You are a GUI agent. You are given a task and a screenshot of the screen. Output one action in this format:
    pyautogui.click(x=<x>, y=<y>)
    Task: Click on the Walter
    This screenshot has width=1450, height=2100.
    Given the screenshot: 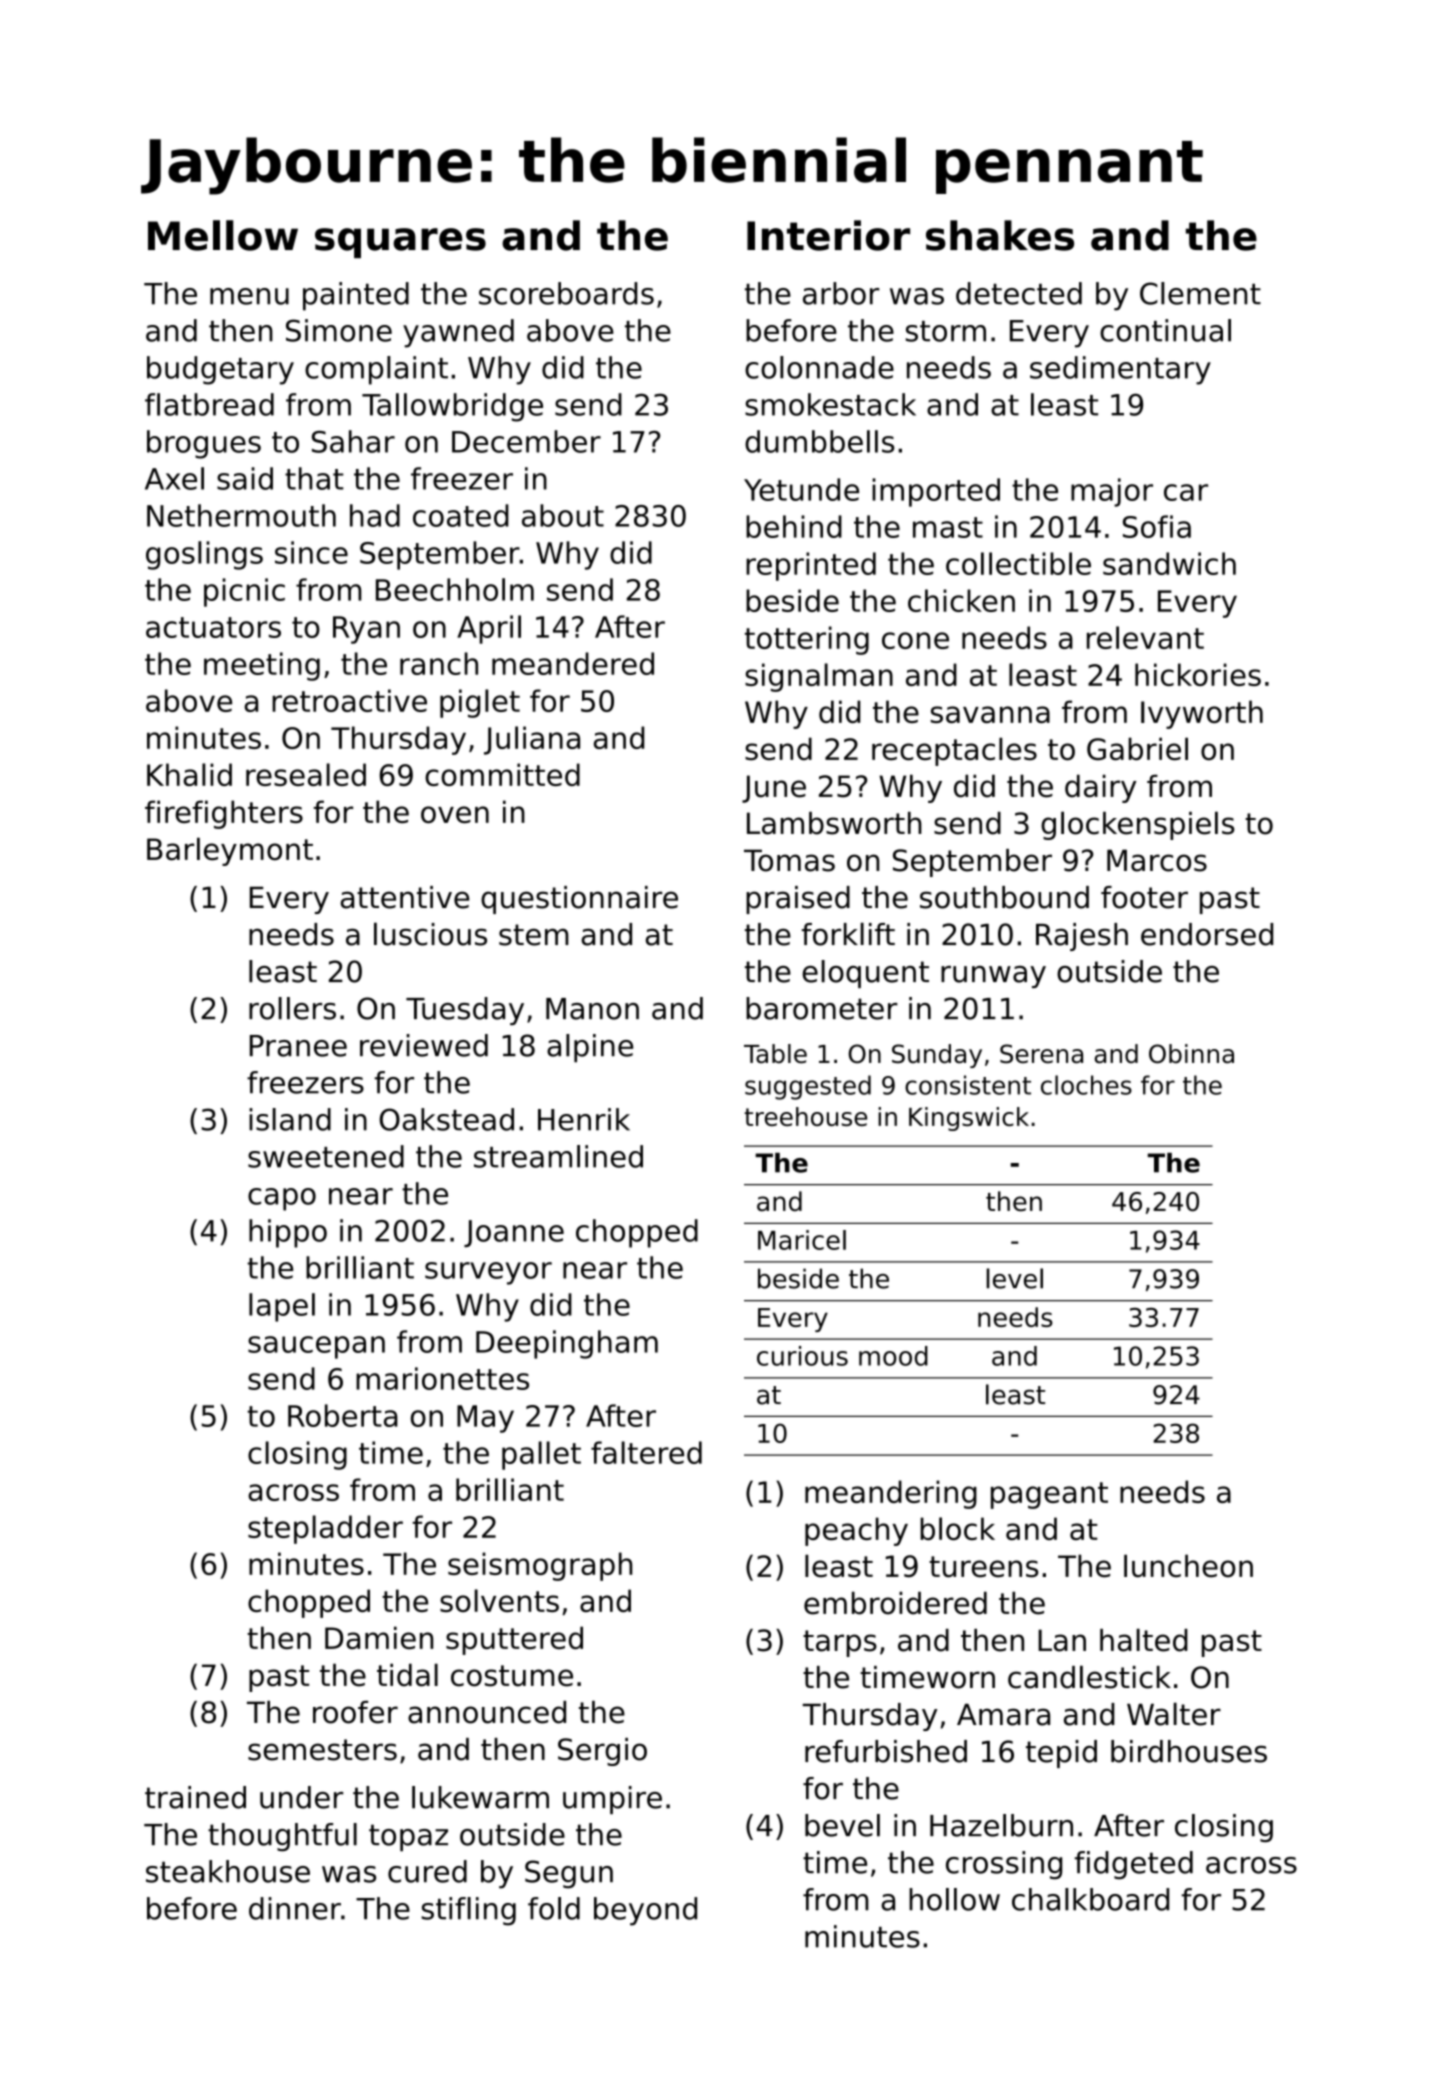 What is the action you would take?
    pyautogui.click(x=1174, y=1714)
